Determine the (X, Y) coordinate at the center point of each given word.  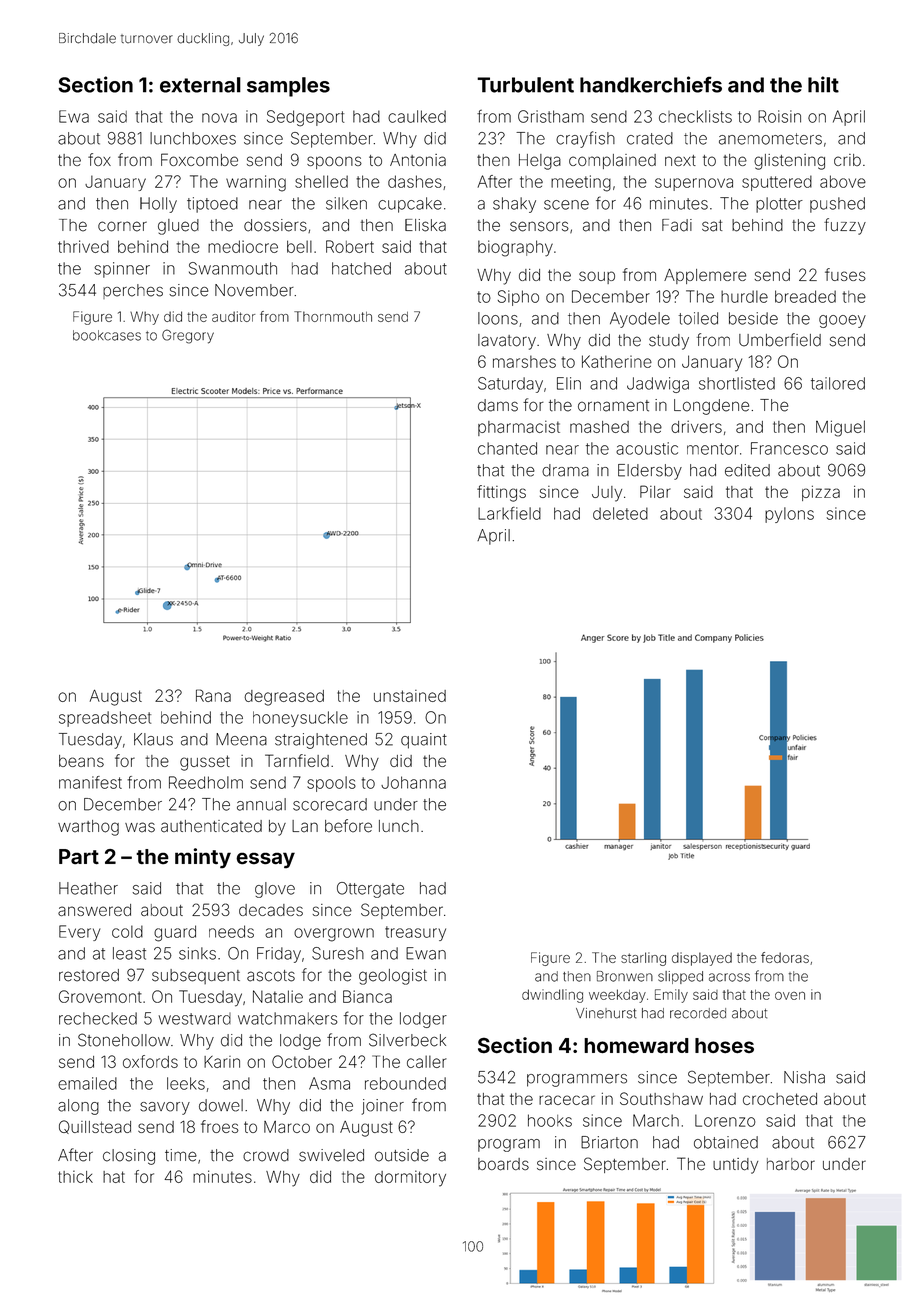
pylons (789, 515)
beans (81, 761)
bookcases (107, 335)
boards (503, 1164)
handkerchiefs (651, 84)
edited (747, 470)
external (200, 85)
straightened (321, 741)
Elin (569, 383)
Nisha (804, 1077)
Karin (222, 1062)
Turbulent (525, 85)
